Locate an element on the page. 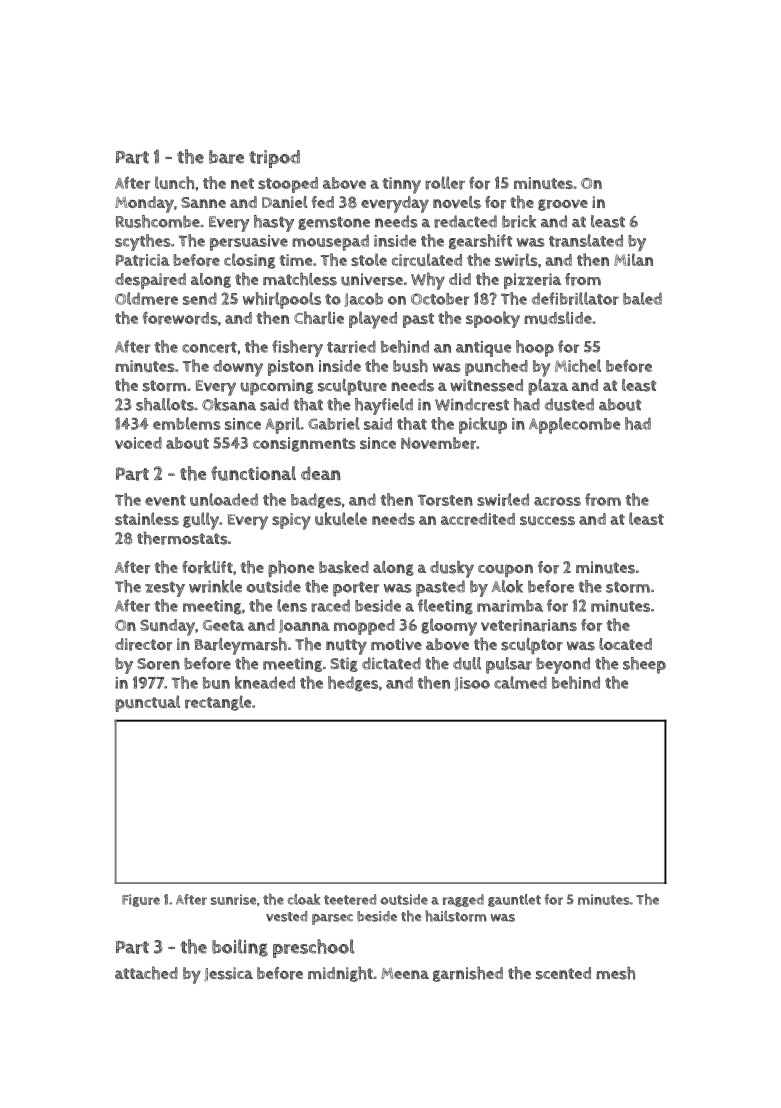  lunch is located at coordinates (174, 183).
